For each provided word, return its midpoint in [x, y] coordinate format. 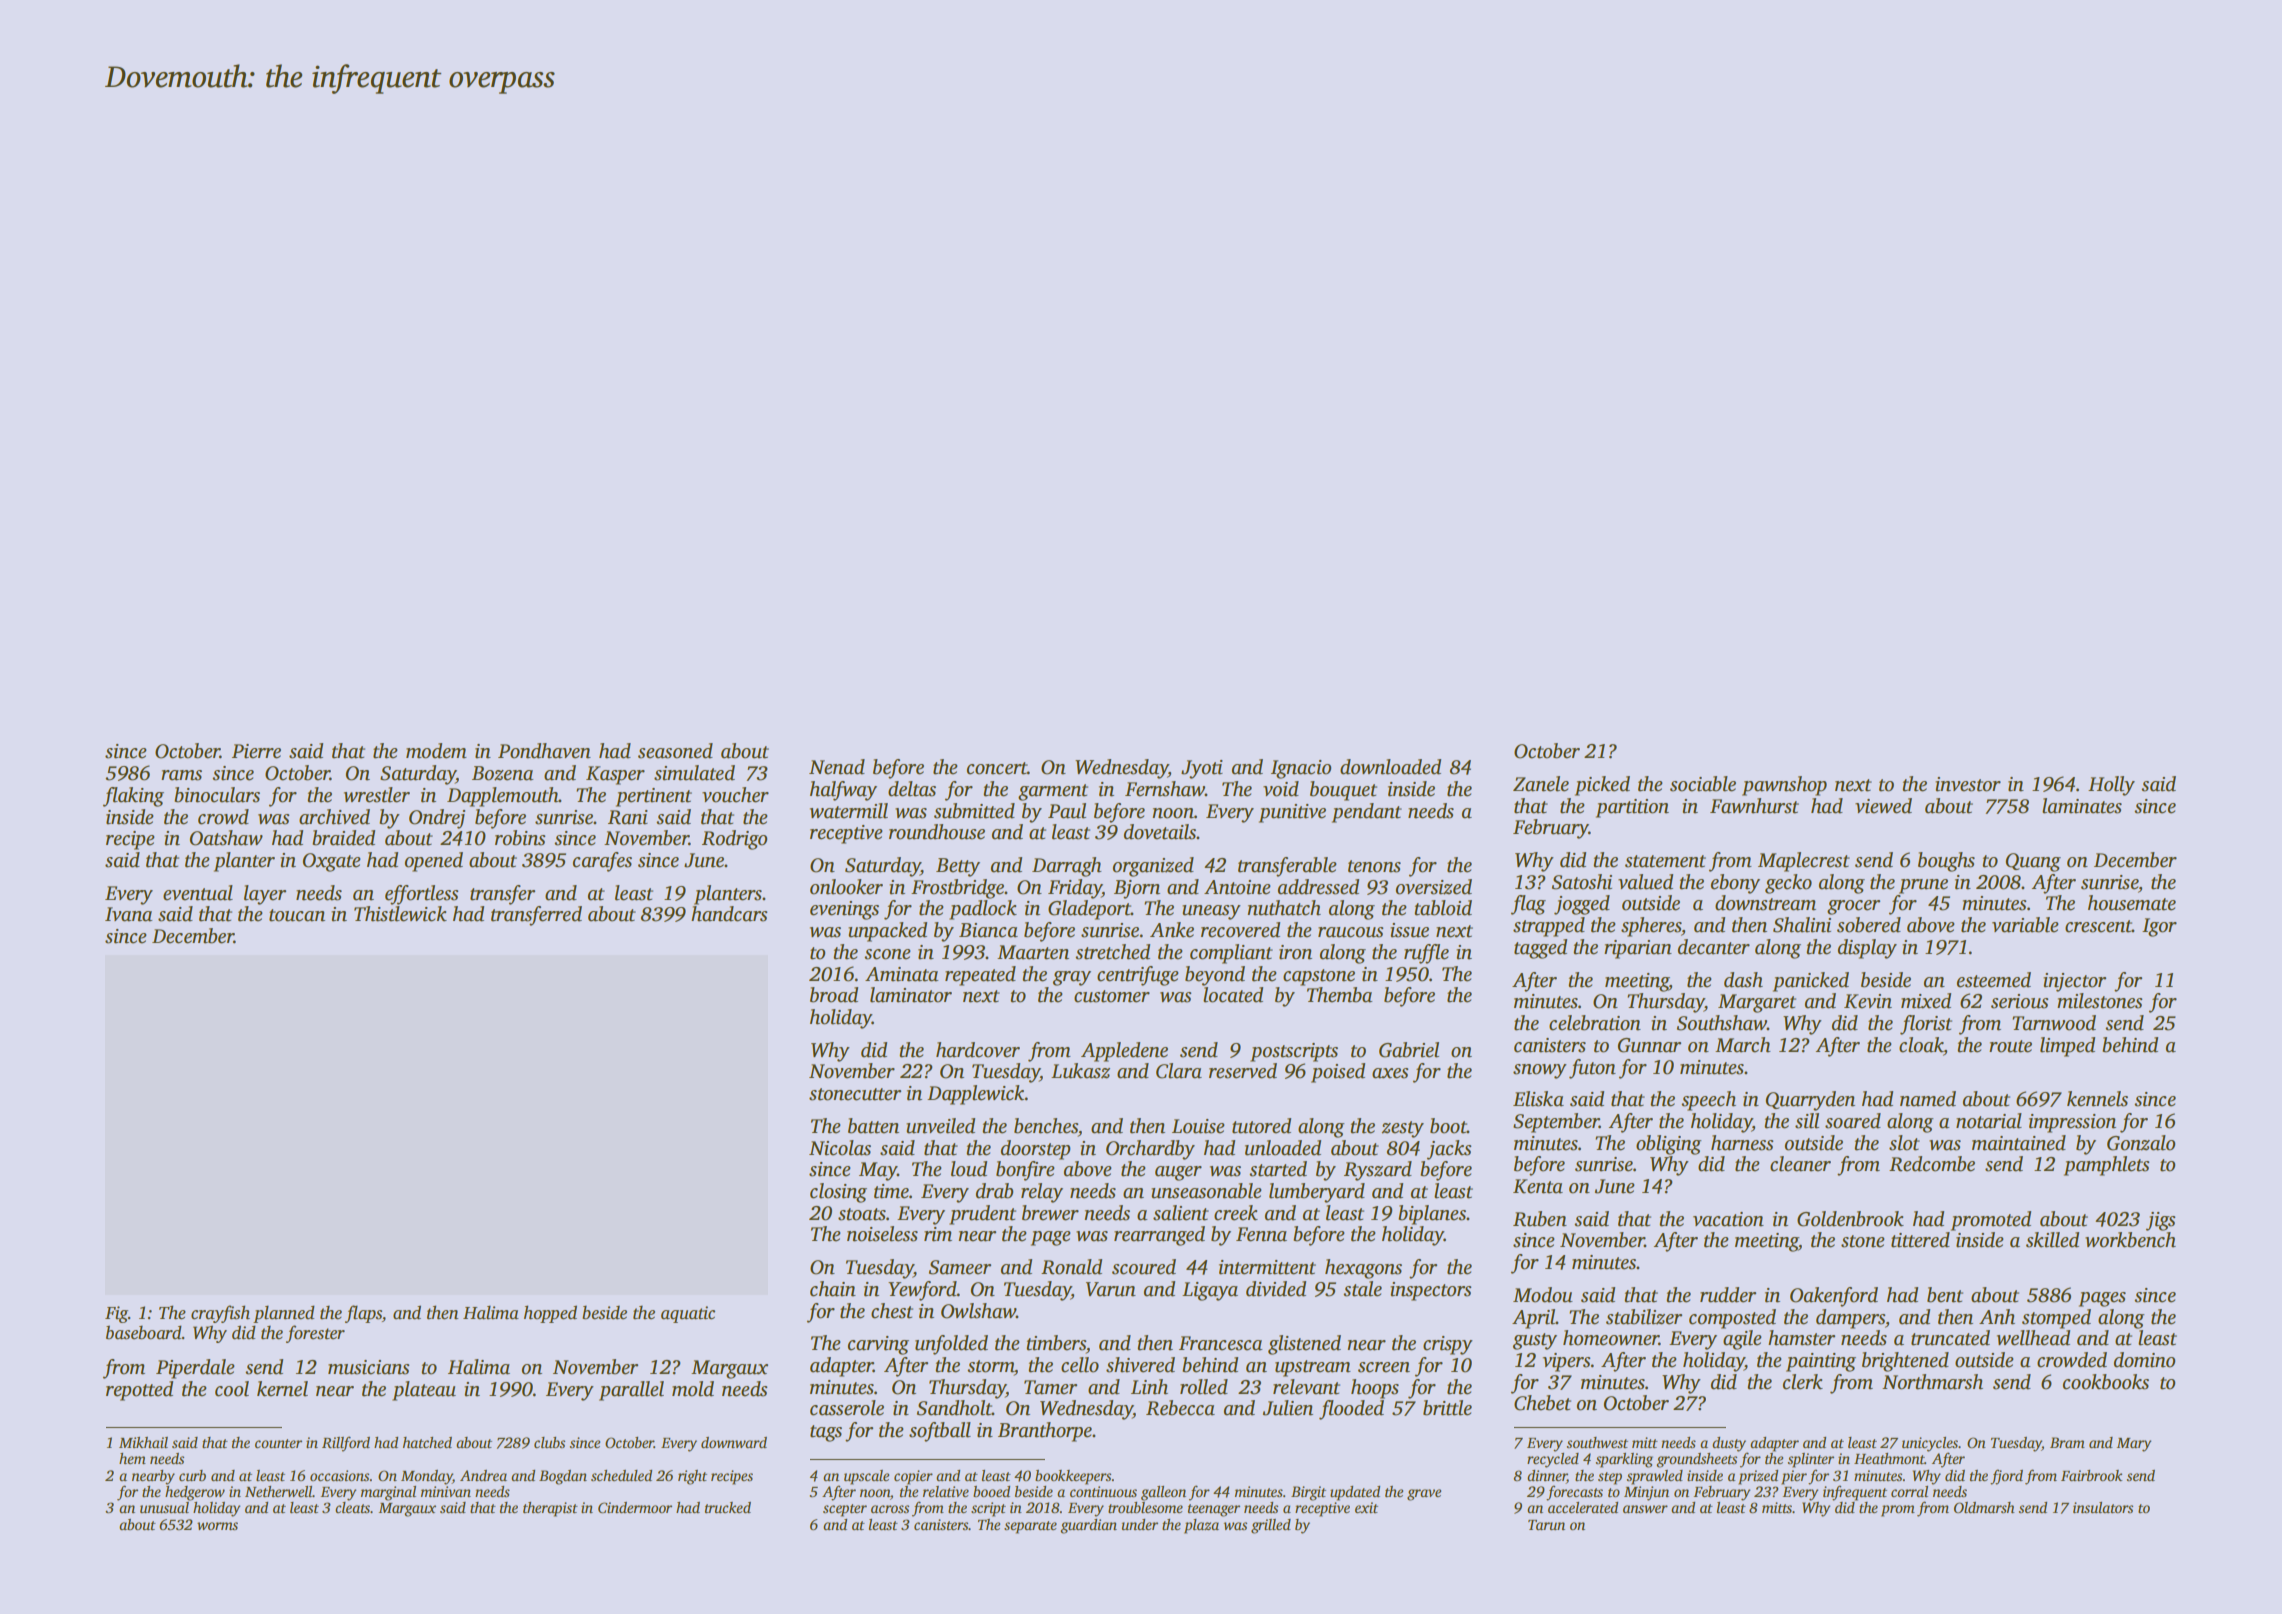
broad [834, 995]
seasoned [675, 751]
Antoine [1237, 887]
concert [997, 768]
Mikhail [143, 1442]
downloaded [1390, 767]
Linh [1149, 1387]
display [1867, 949]
